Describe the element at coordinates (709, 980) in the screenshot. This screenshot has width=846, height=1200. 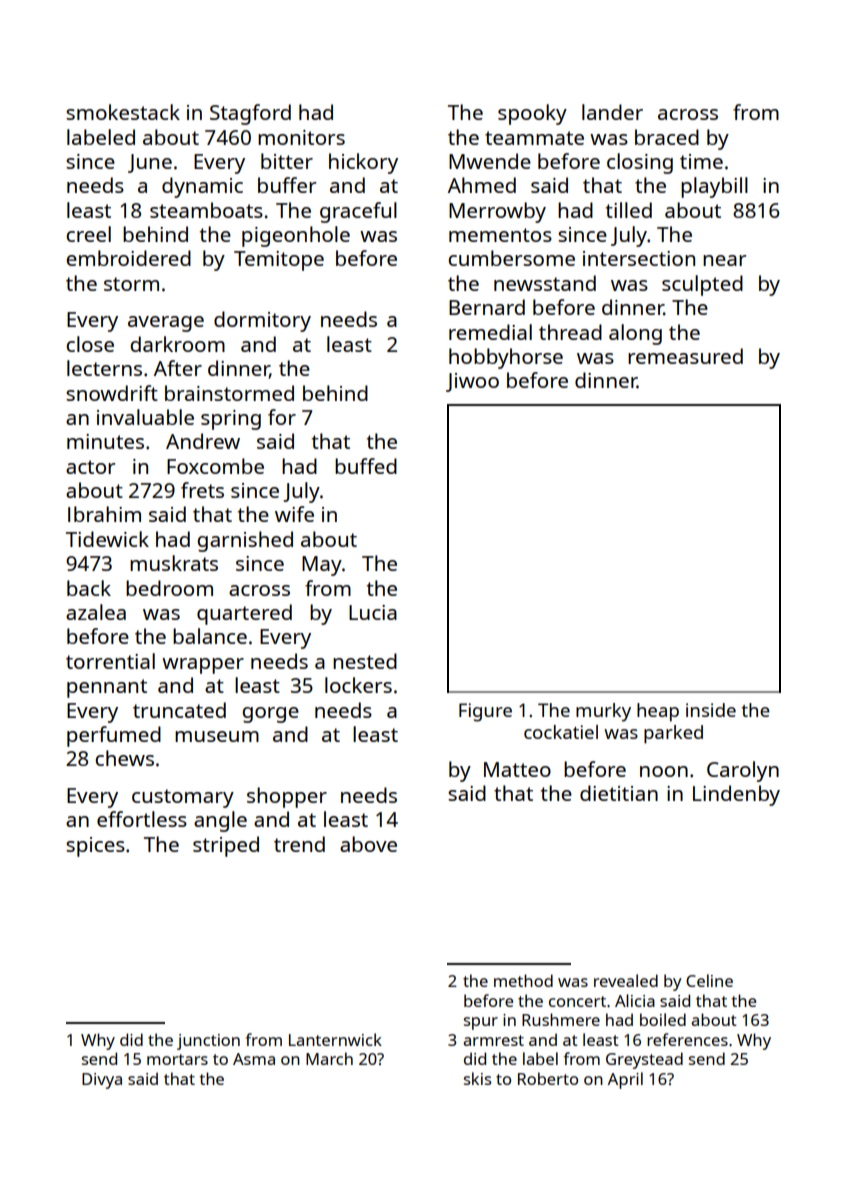
I see `Celine` at that location.
